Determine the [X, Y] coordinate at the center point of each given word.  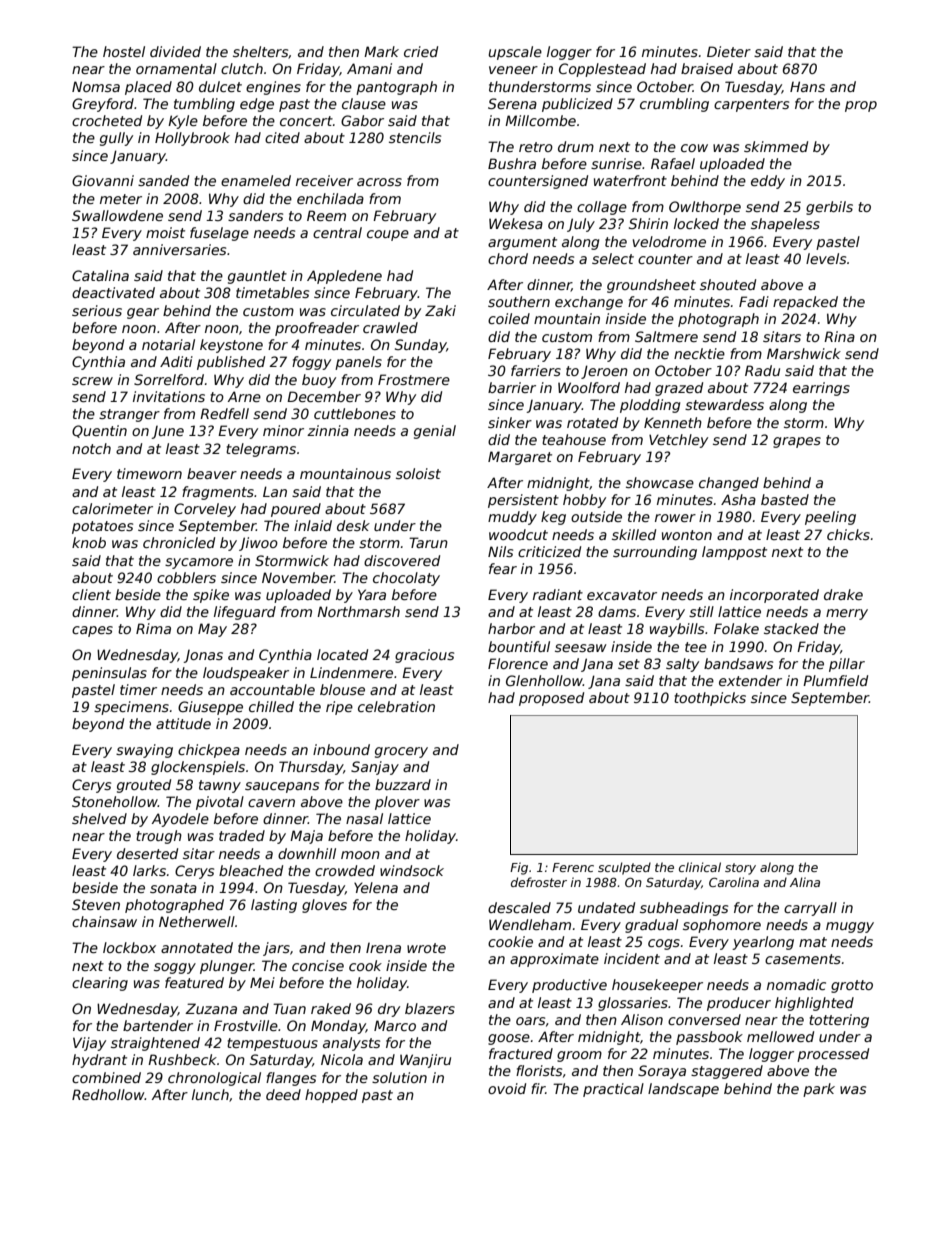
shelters [261, 52]
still [701, 611]
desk [353, 525]
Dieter [729, 51]
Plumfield [835, 680]
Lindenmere [351, 672]
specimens [131, 708]
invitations [169, 396]
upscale [515, 53]
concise [318, 965]
